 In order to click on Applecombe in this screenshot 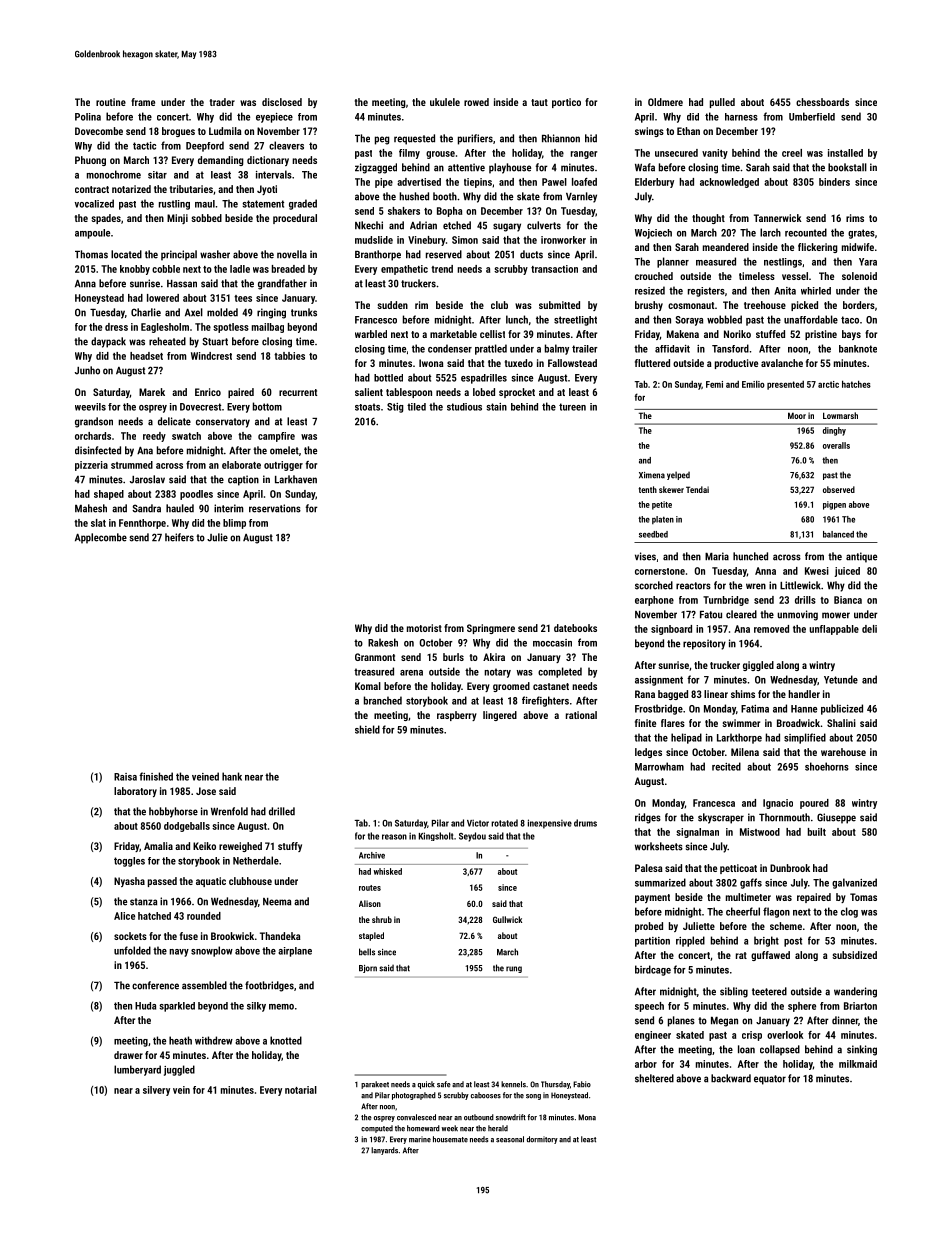, I will do `click(101, 538)`.
